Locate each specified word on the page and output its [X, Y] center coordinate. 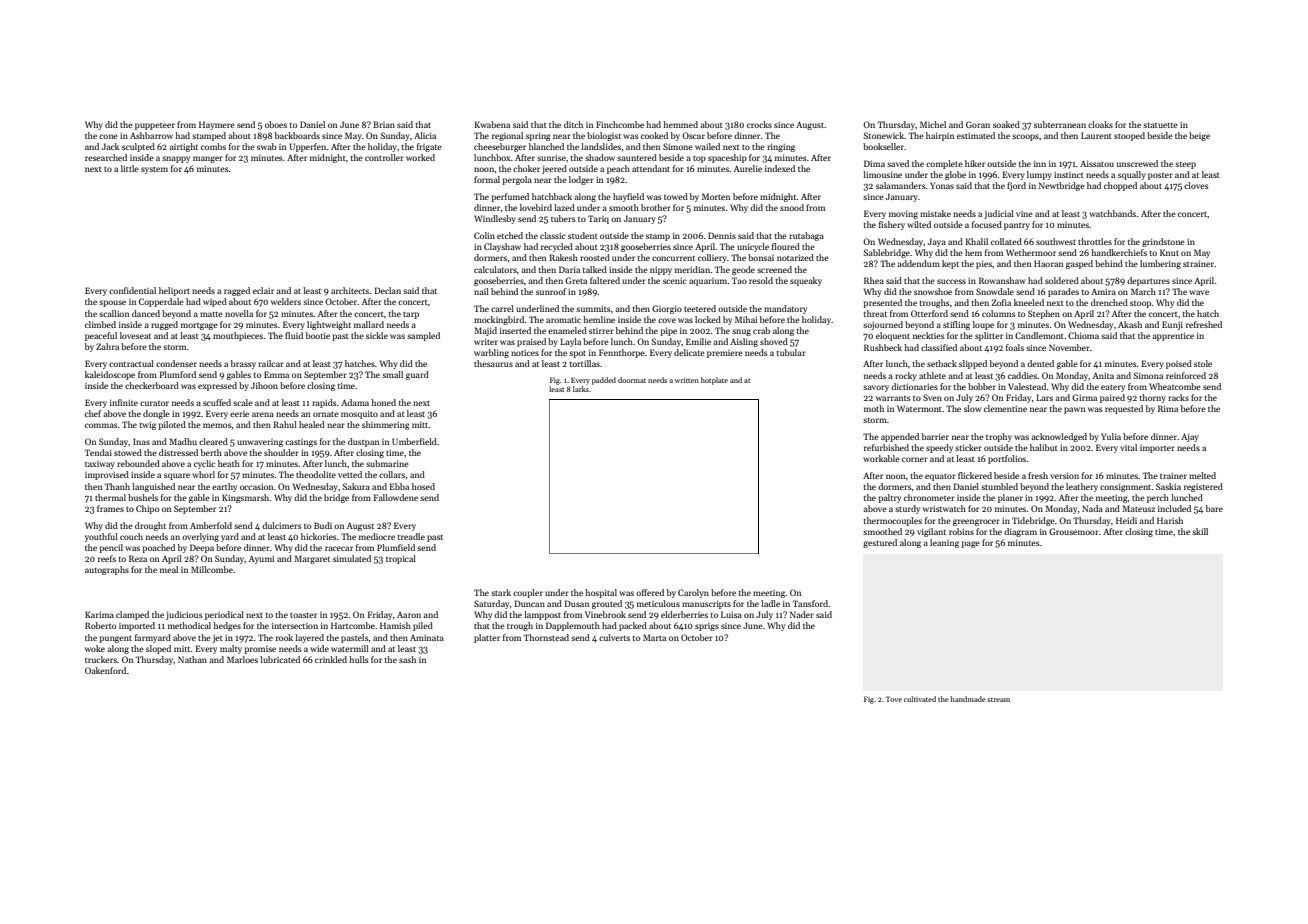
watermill [350, 648]
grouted [607, 604]
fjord [1016, 186]
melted [1202, 475]
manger [208, 159]
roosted [595, 257]
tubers [563, 218]
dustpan [363, 442]
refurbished [886, 447]
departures [1148, 281]
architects [350, 290]
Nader [802, 614]
